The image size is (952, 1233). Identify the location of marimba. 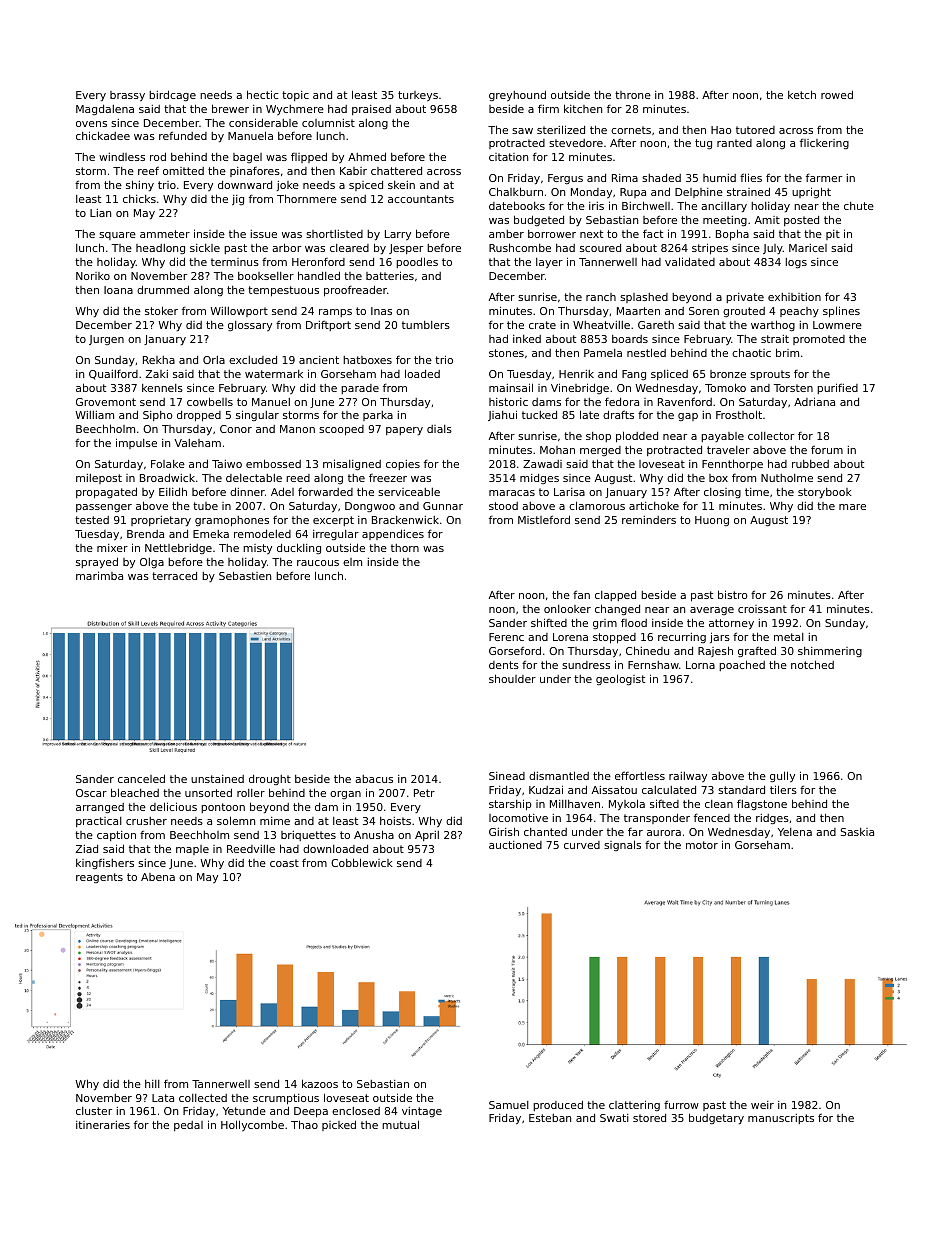
(99, 575).
